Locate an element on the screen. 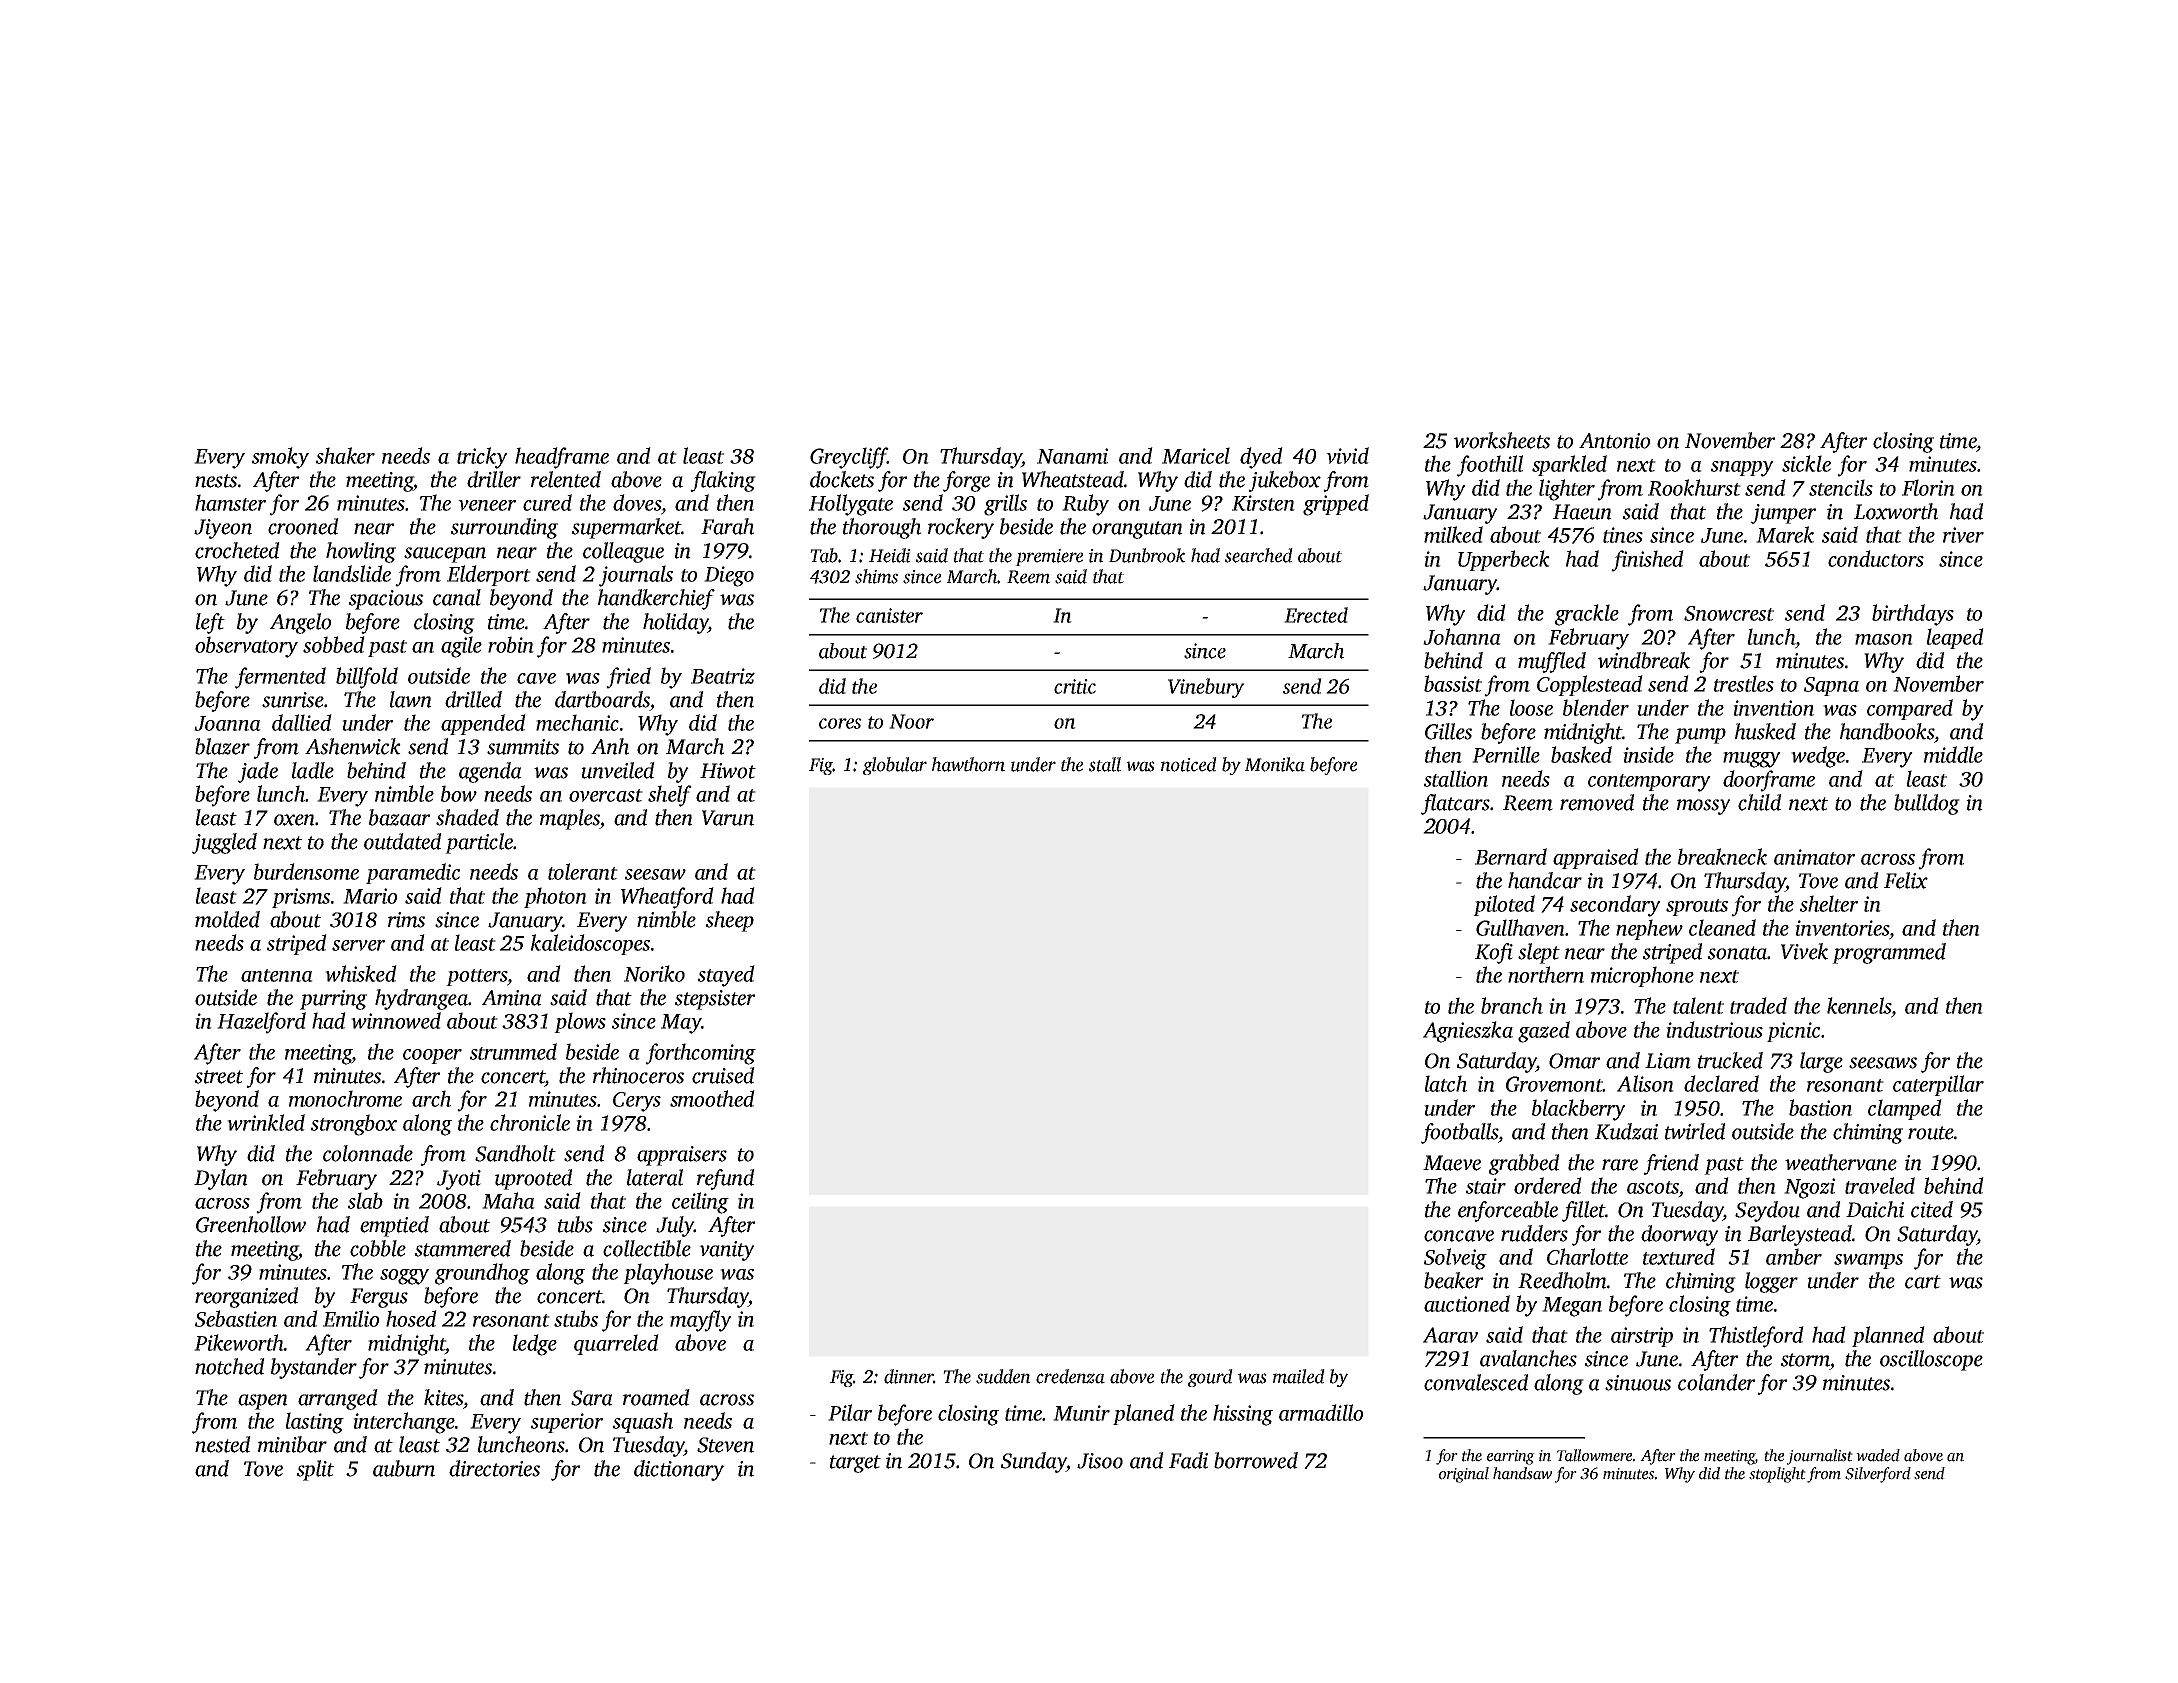  lateral is located at coordinates (655, 1177).
